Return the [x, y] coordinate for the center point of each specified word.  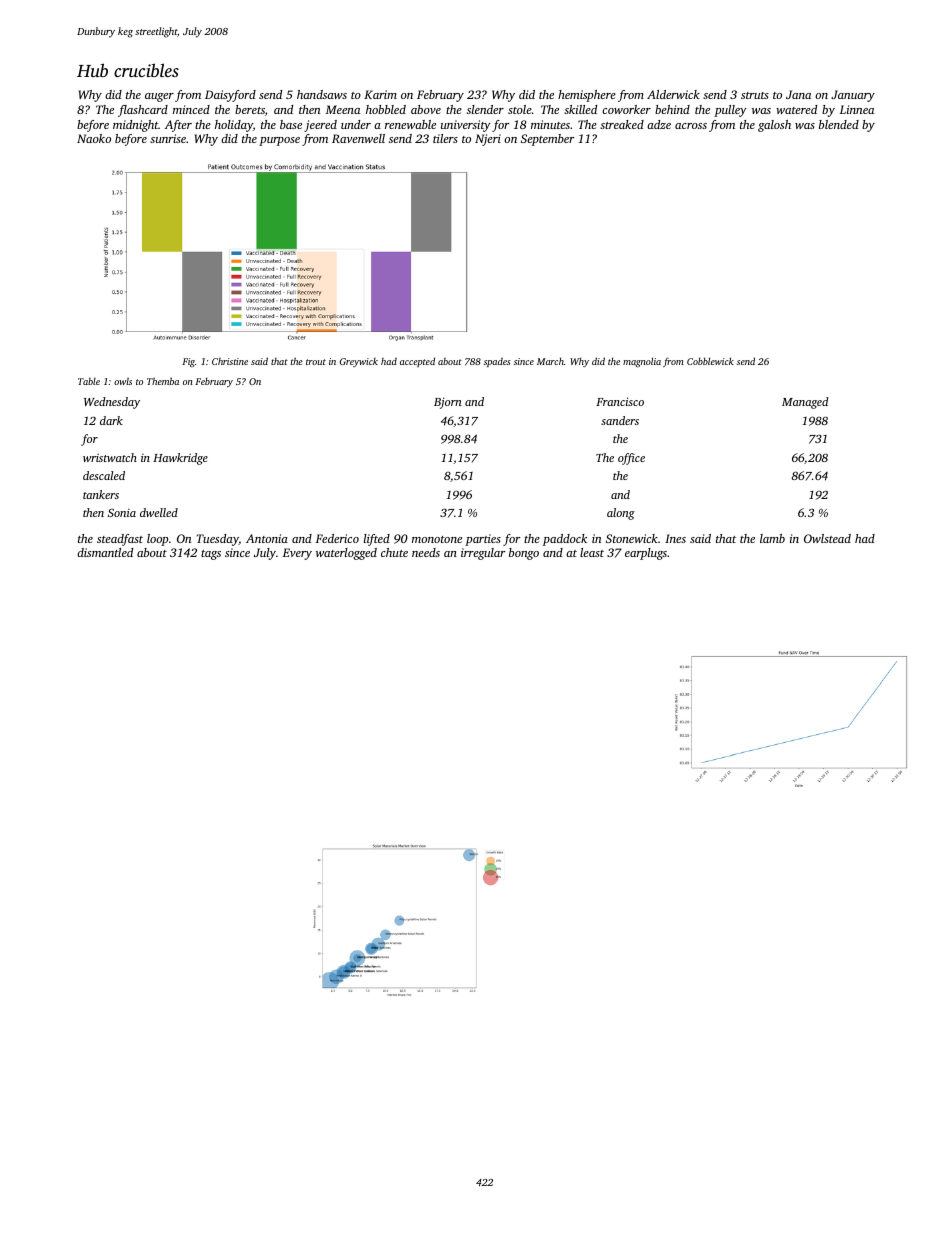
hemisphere [587, 96]
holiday [234, 126]
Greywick [359, 362]
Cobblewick [710, 361]
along [621, 514]
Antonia [267, 538]
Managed [805, 403]
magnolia [642, 362]
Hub [92, 70]
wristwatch [110, 457]
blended [839, 124]
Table [89, 381]
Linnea [857, 109]
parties [483, 540]
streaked [622, 124]
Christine [230, 361]
